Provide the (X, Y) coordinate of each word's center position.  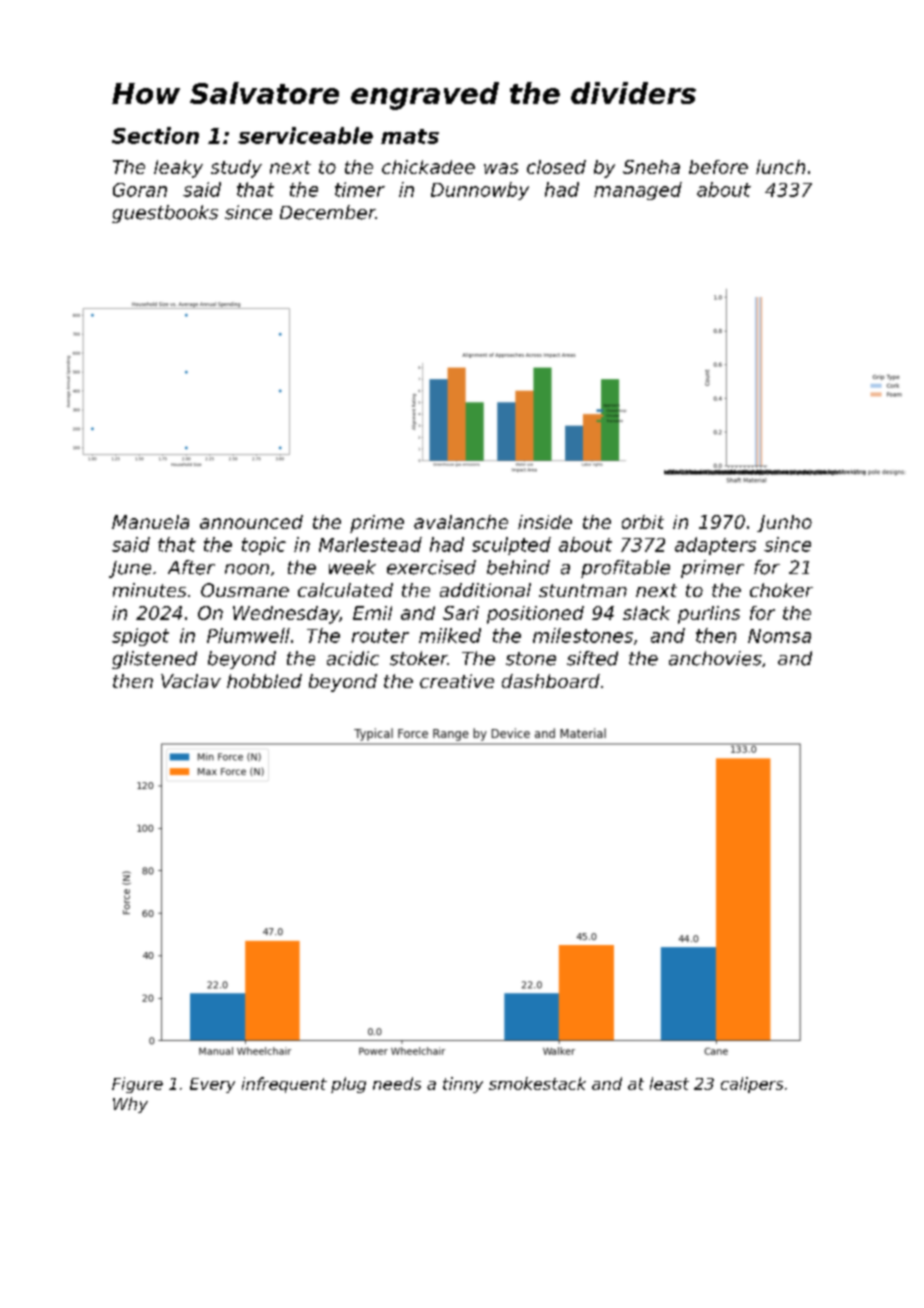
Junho (784, 523)
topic (264, 546)
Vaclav (191, 681)
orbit (643, 522)
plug (348, 1085)
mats (410, 136)
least (669, 1083)
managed (638, 191)
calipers (752, 1085)
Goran (140, 190)
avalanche (461, 522)
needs (397, 1083)
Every (212, 1085)
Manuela (150, 522)
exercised (431, 567)
